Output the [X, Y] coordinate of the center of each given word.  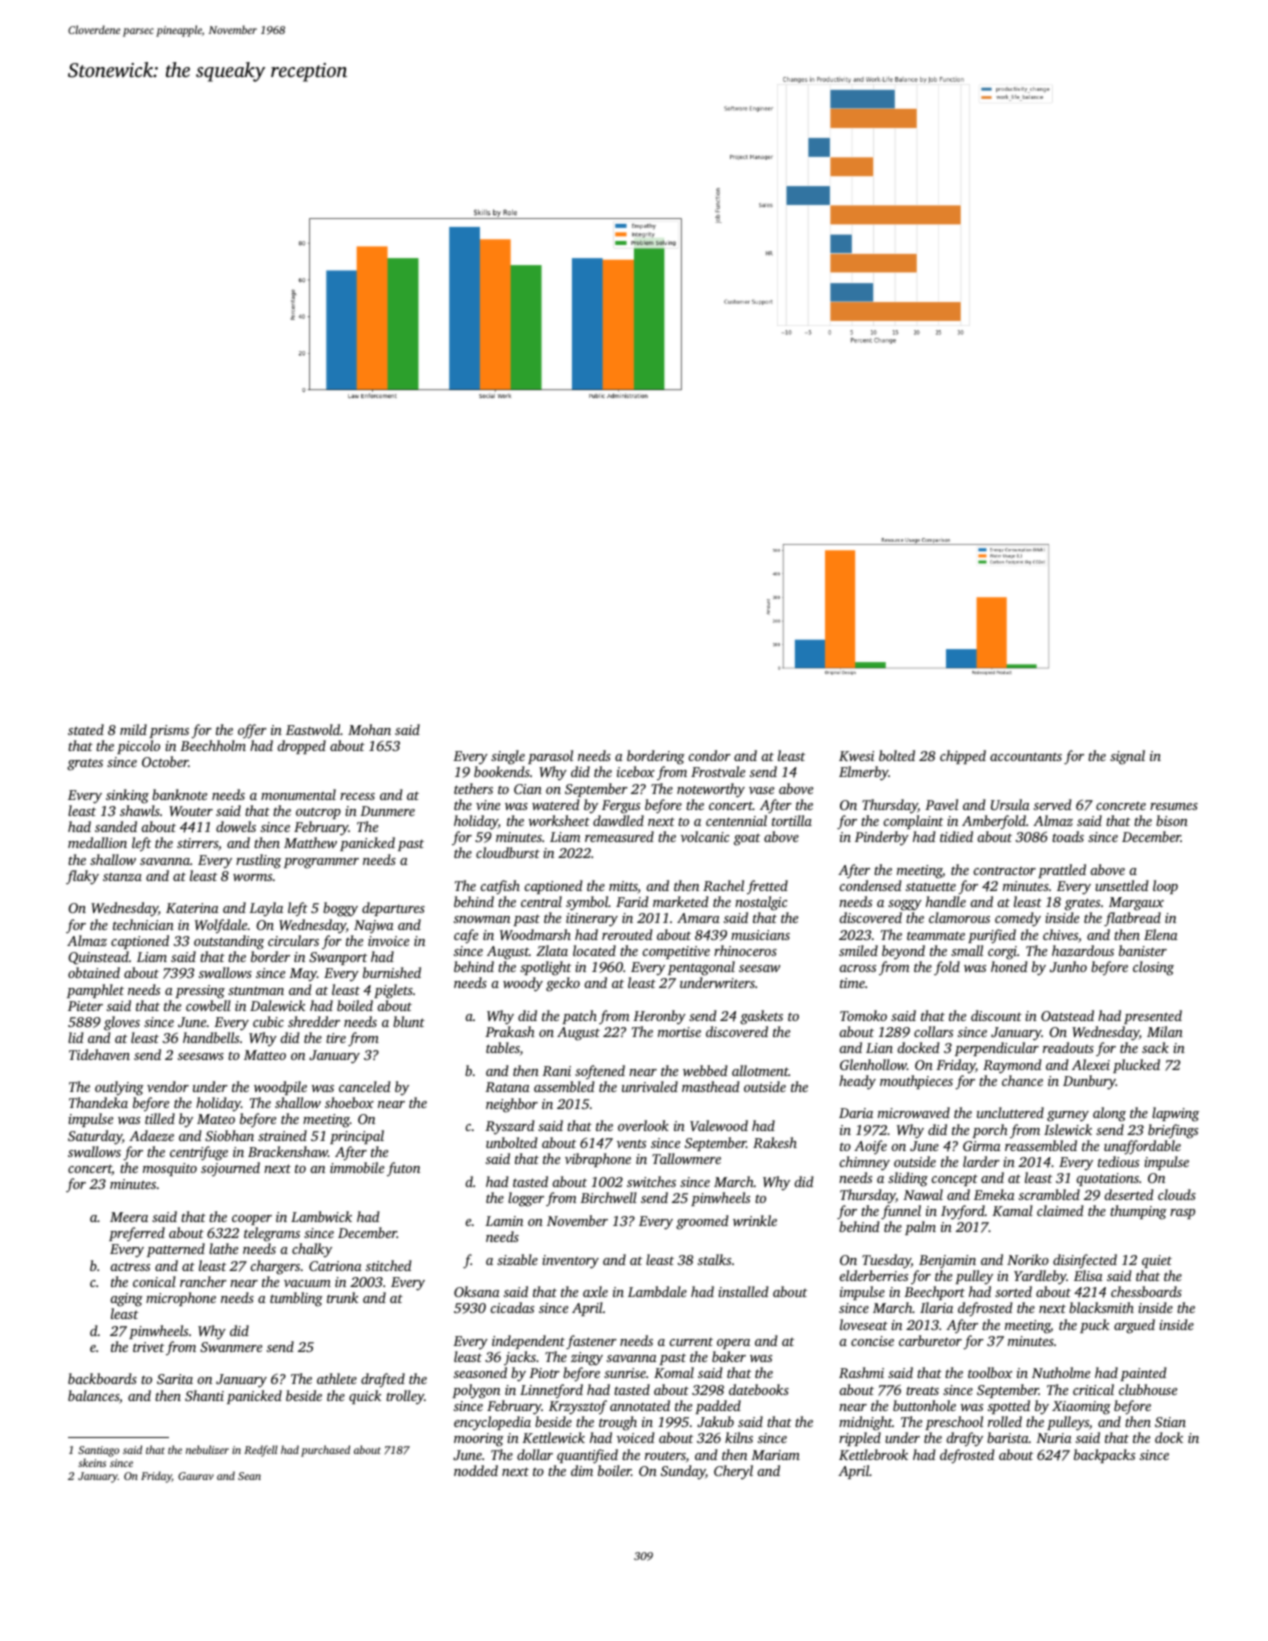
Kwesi [856, 756]
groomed [702, 1222]
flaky [82, 877]
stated [86, 729]
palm [920, 1228]
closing [1153, 968]
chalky [312, 1250]
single [508, 757]
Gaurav [196, 1476]
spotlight [545, 968]
